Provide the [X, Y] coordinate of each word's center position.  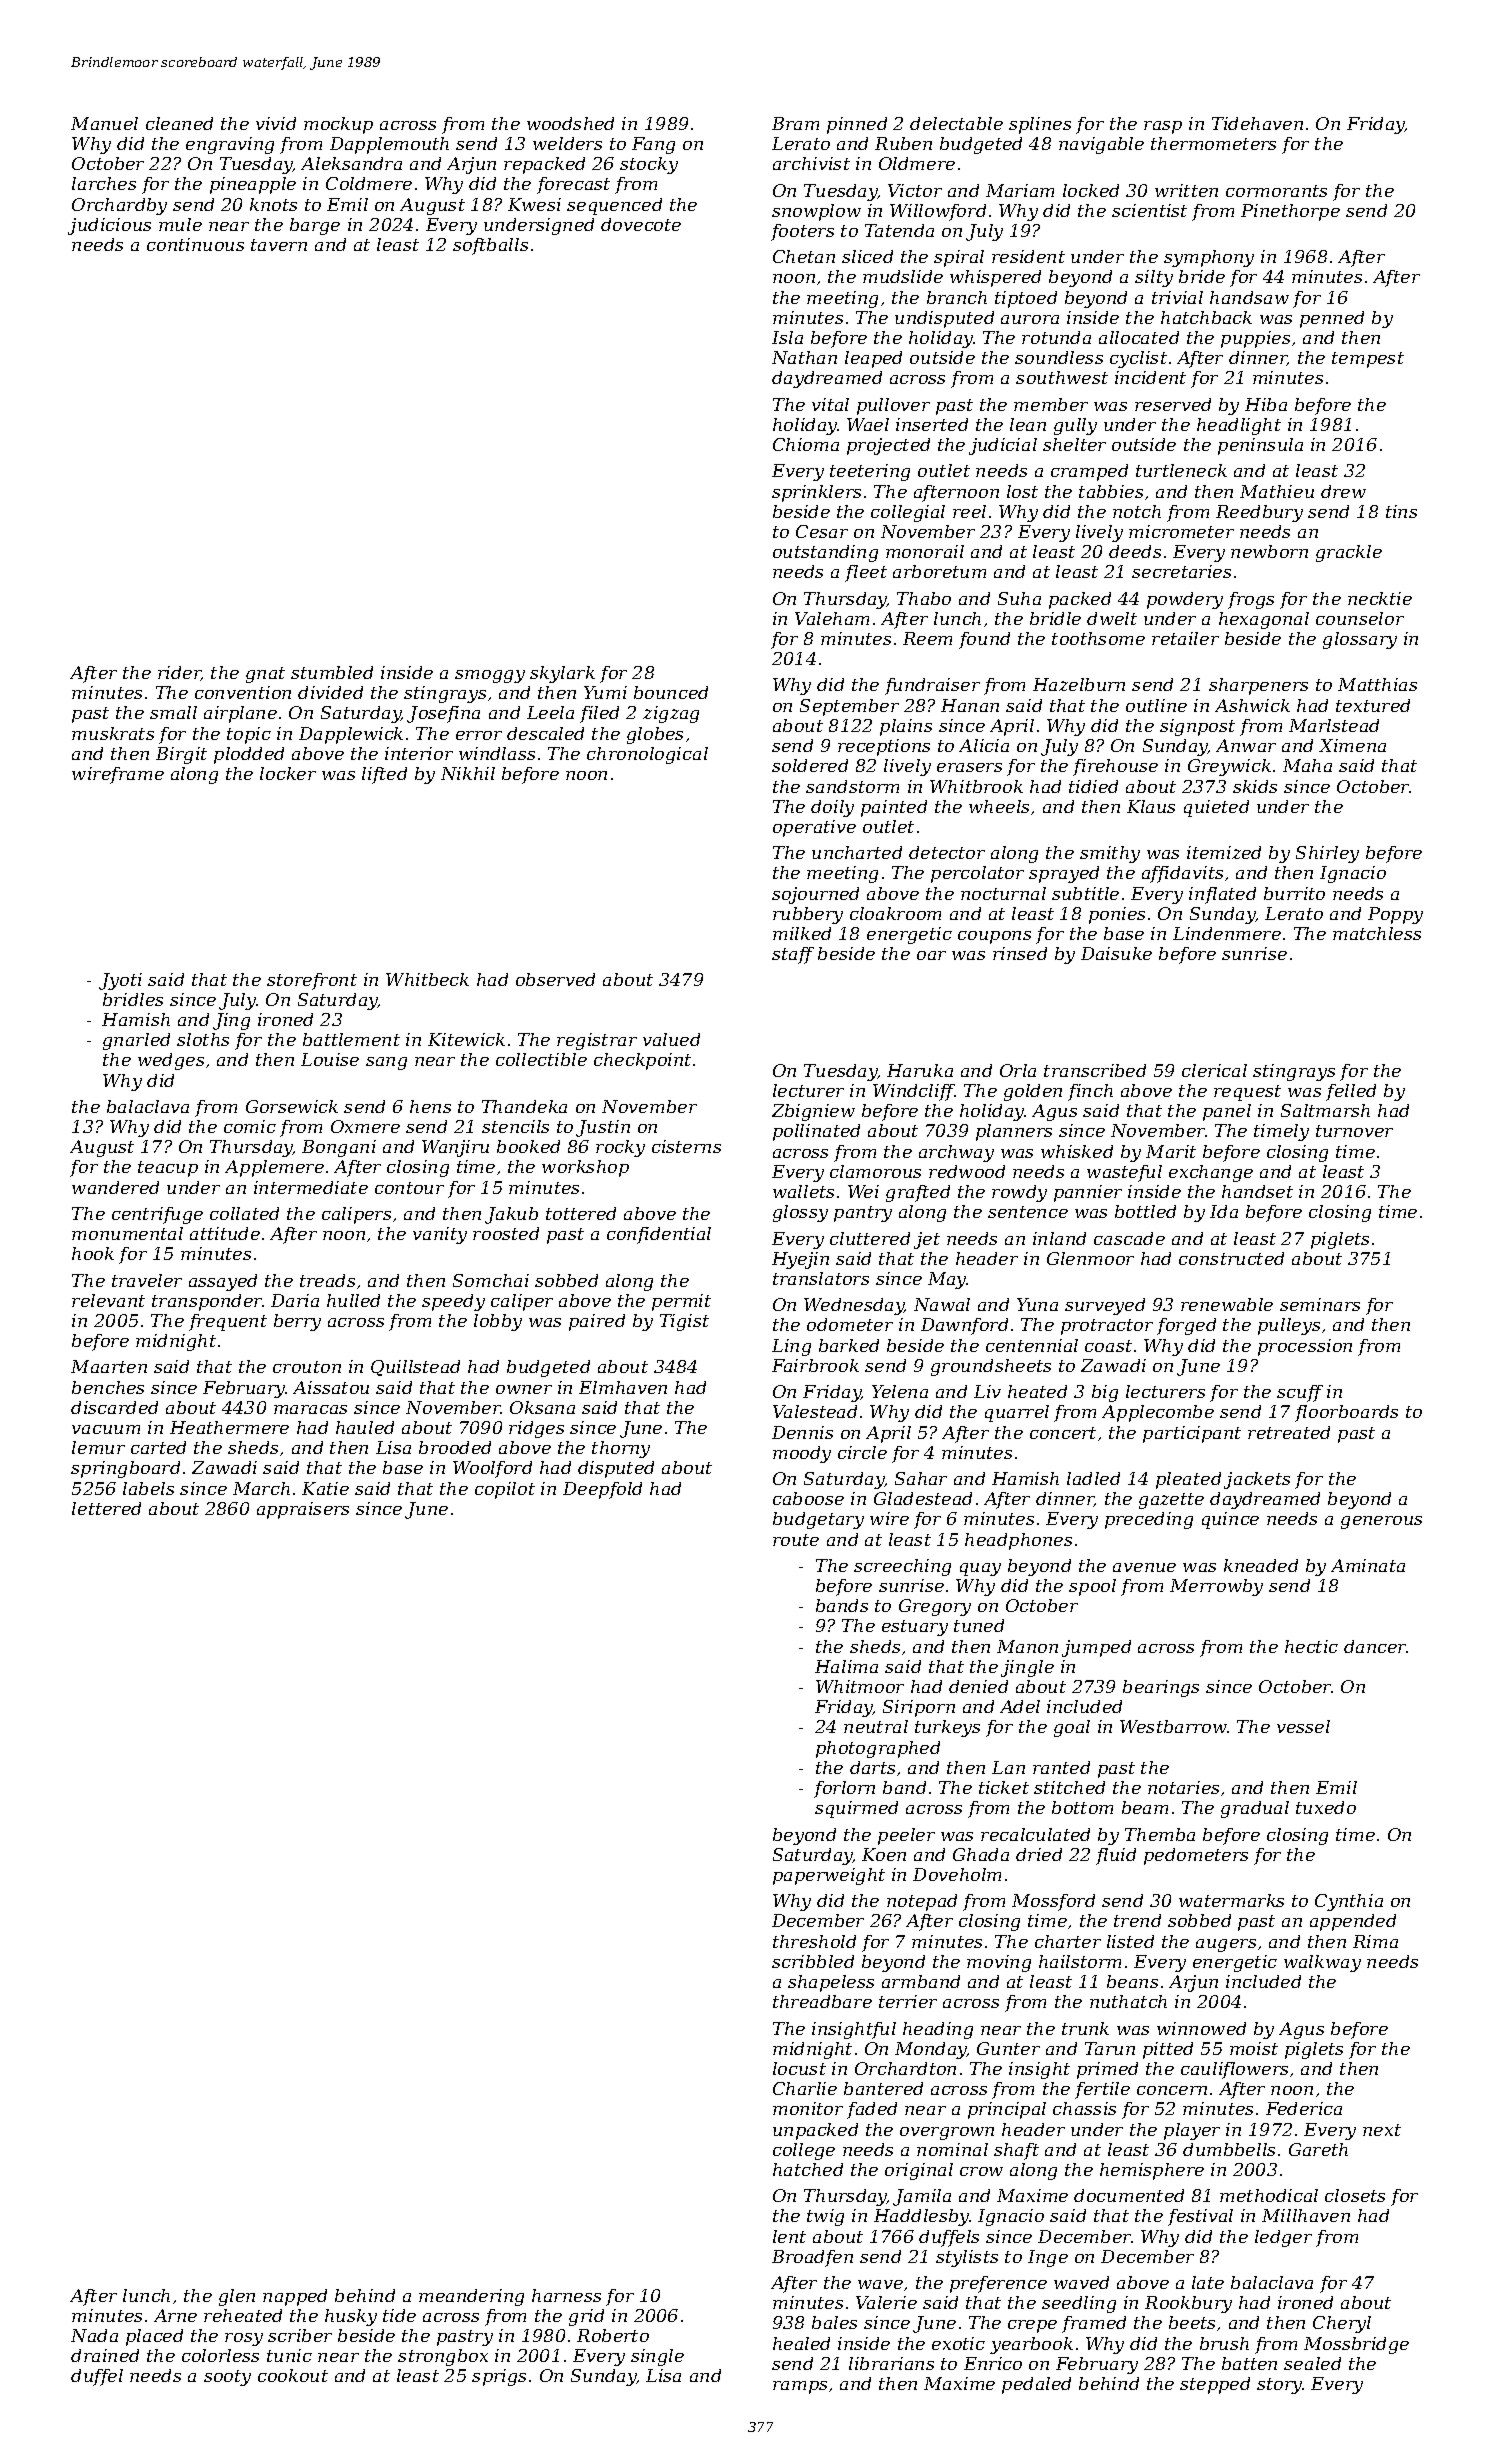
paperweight [829, 1876]
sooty [227, 2378]
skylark [562, 674]
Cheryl [1342, 2324]
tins [1401, 511]
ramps [800, 2387]
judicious [109, 226]
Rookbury [1188, 2304]
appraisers [303, 1510]
